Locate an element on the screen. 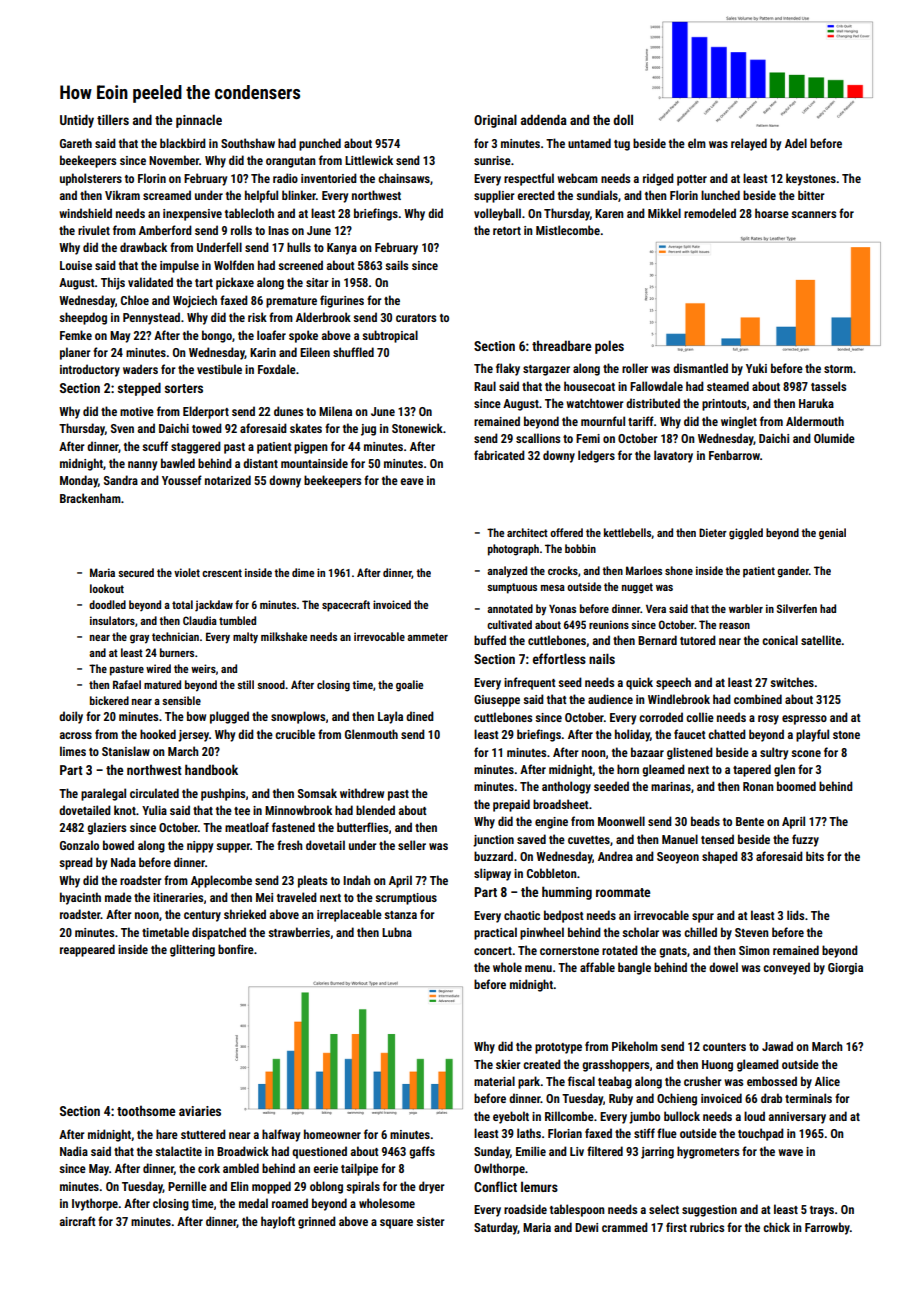  toothsome is located at coordinates (146, 1110).
